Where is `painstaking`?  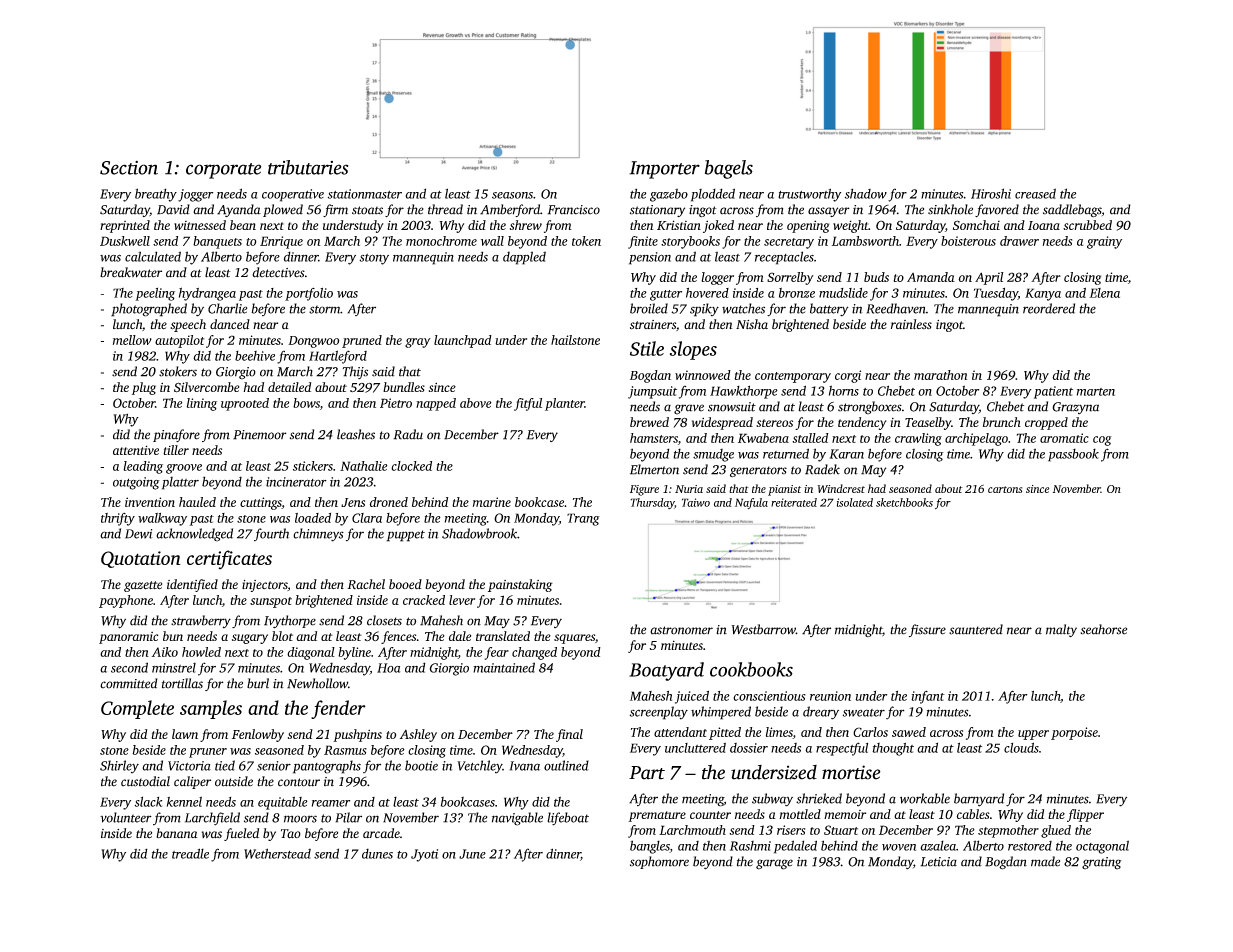
painstaking is located at coordinates (520, 585).
